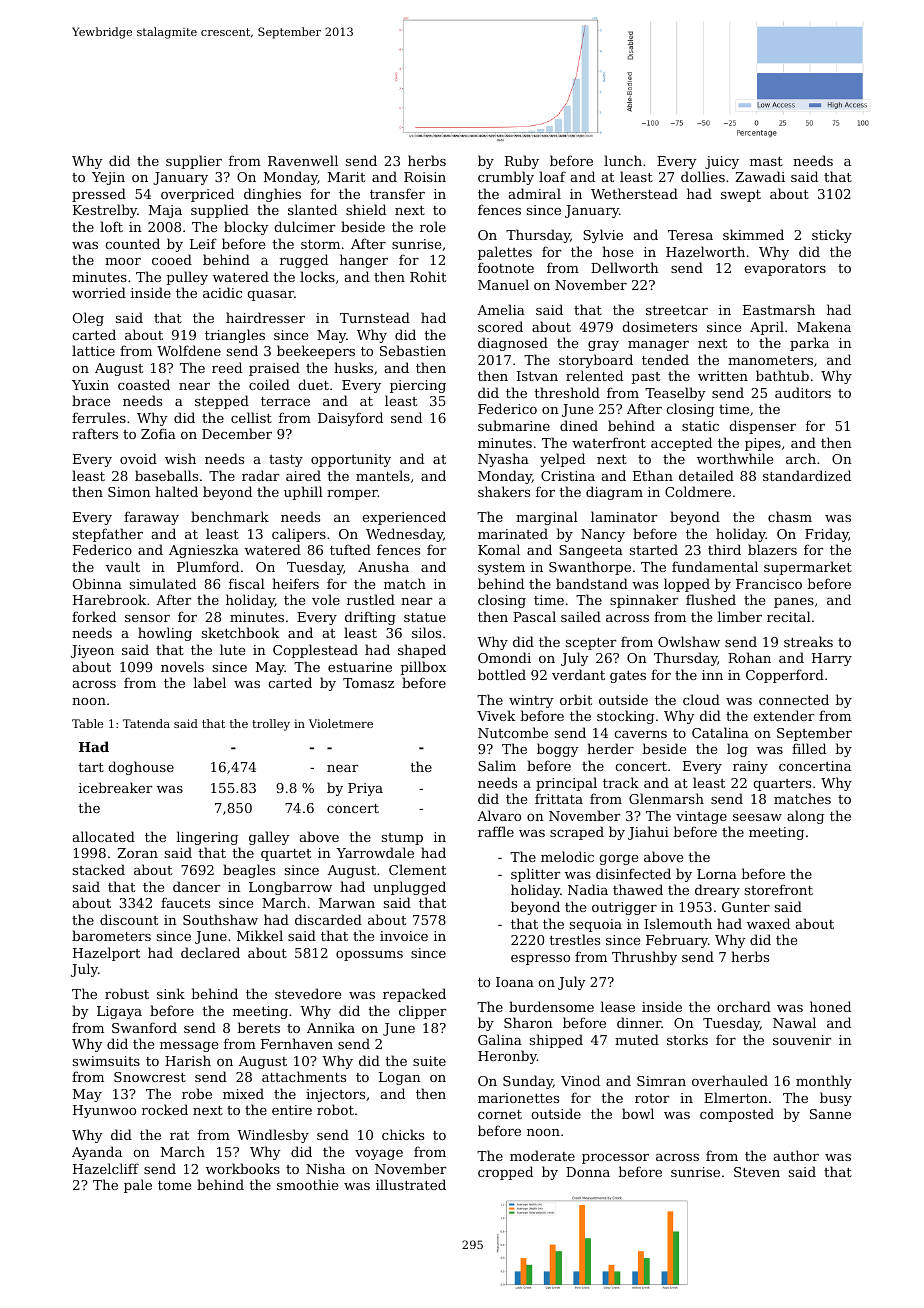 The width and height of the page is (924, 1308). What do you see at coordinates (785, 270) in the page?
I see `evaporators` at bounding box center [785, 270].
